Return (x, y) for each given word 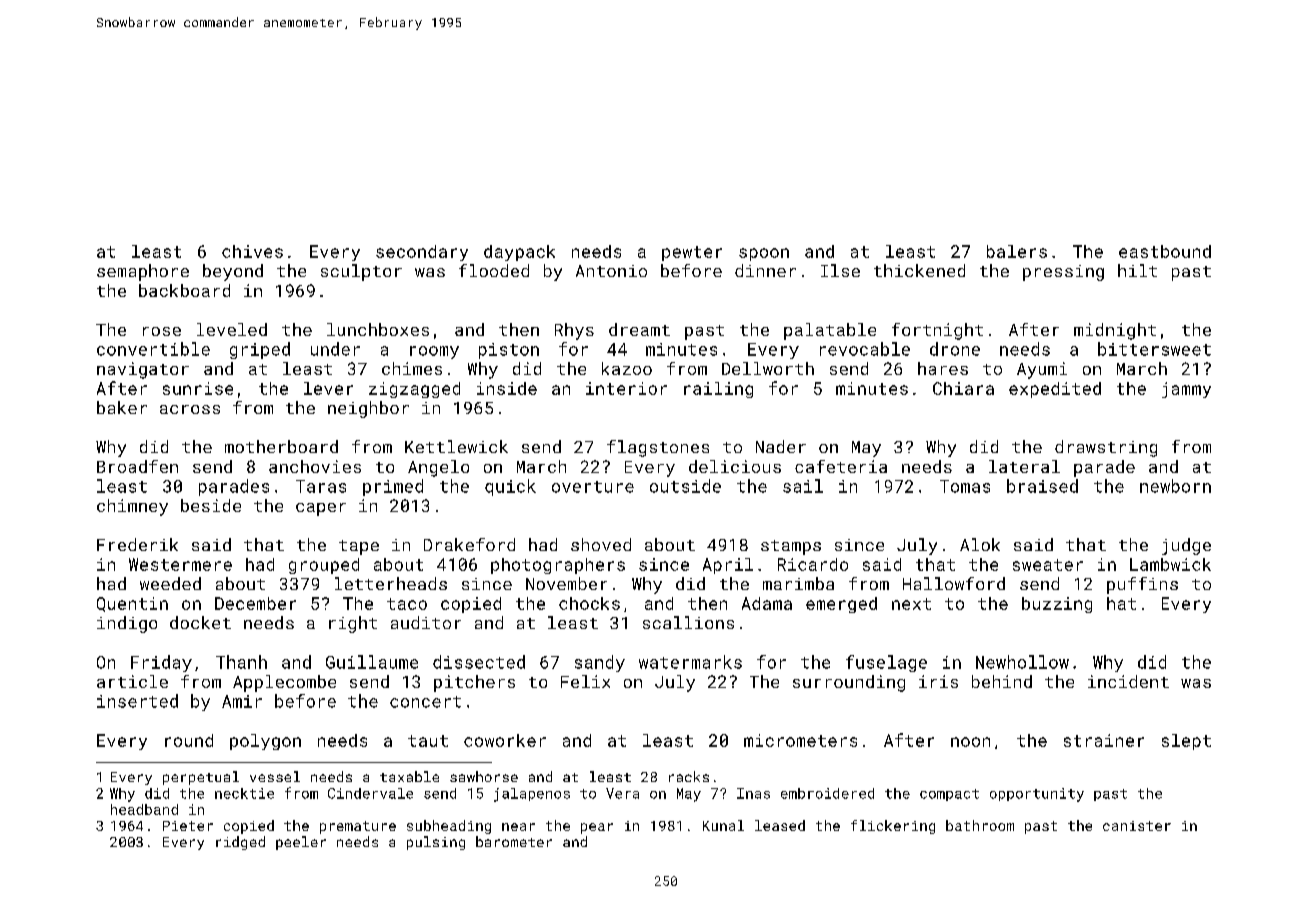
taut (428, 741)
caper (321, 509)
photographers (558, 566)
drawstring (1106, 448)
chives (252, 251)
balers (1017, 251)
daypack (519, 253)
